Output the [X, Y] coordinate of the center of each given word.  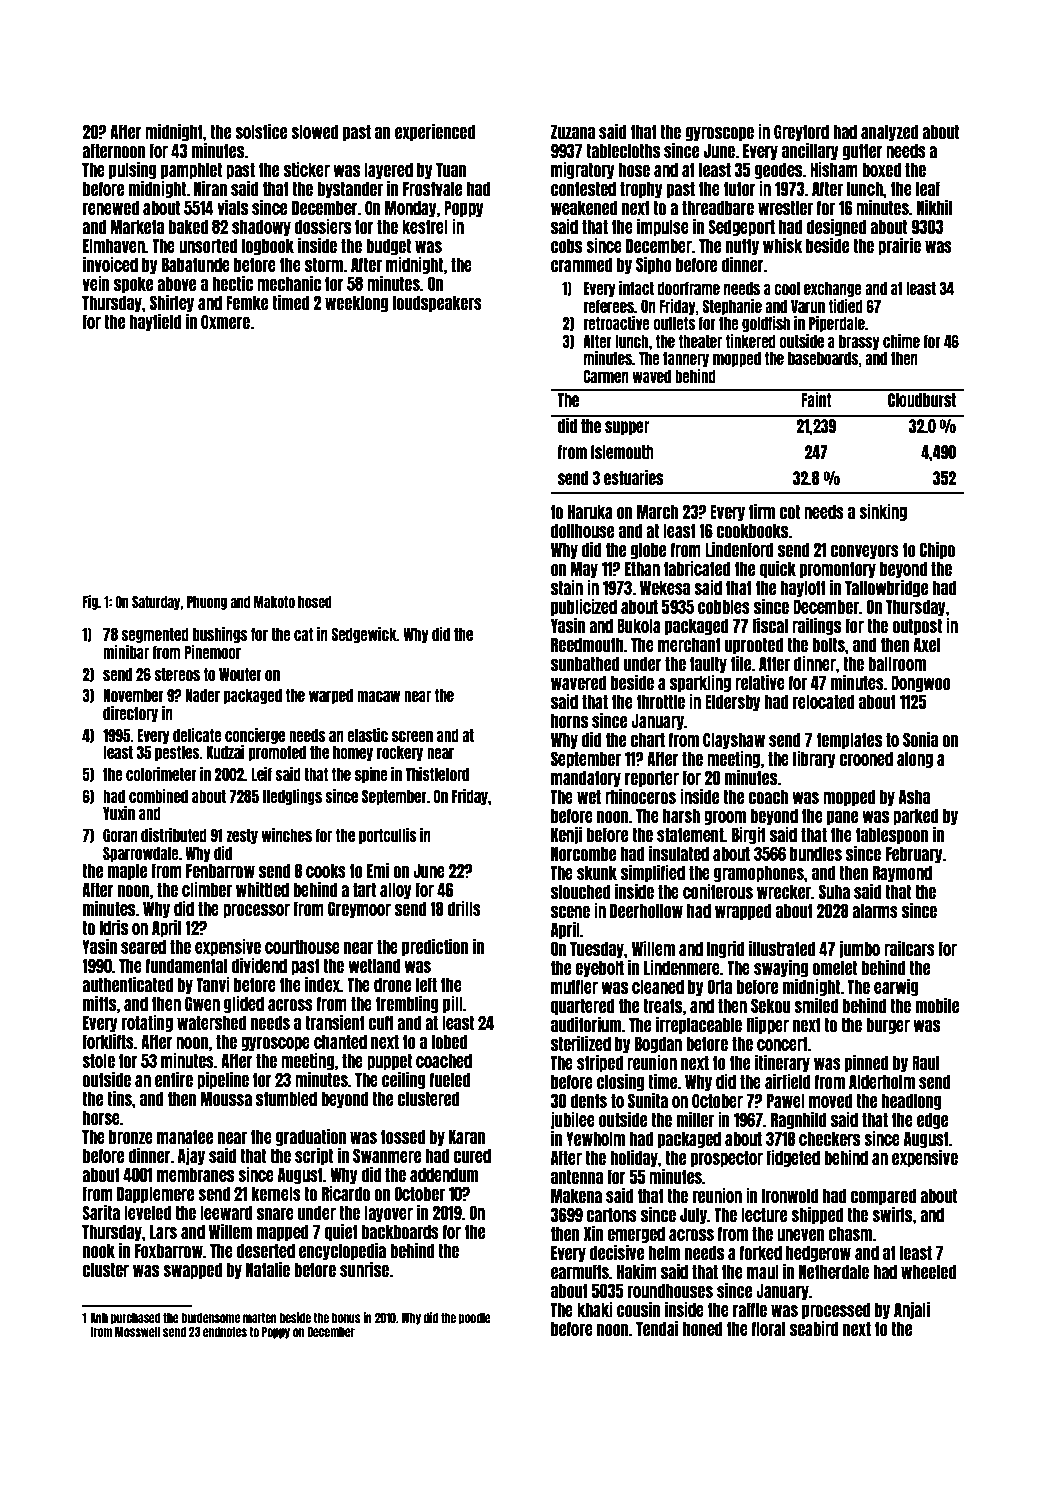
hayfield [155, 322]
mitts [100, 1003]
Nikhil [934, 207]
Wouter [240, 674]
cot [789, 512]
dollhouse [582, 531]
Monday [411, 209]
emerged [636, 1235]
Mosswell [137, 1331]
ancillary [810, 151]
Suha [834, 891]
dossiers [322, 226]
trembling [407, 1004]
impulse [663, 227]
